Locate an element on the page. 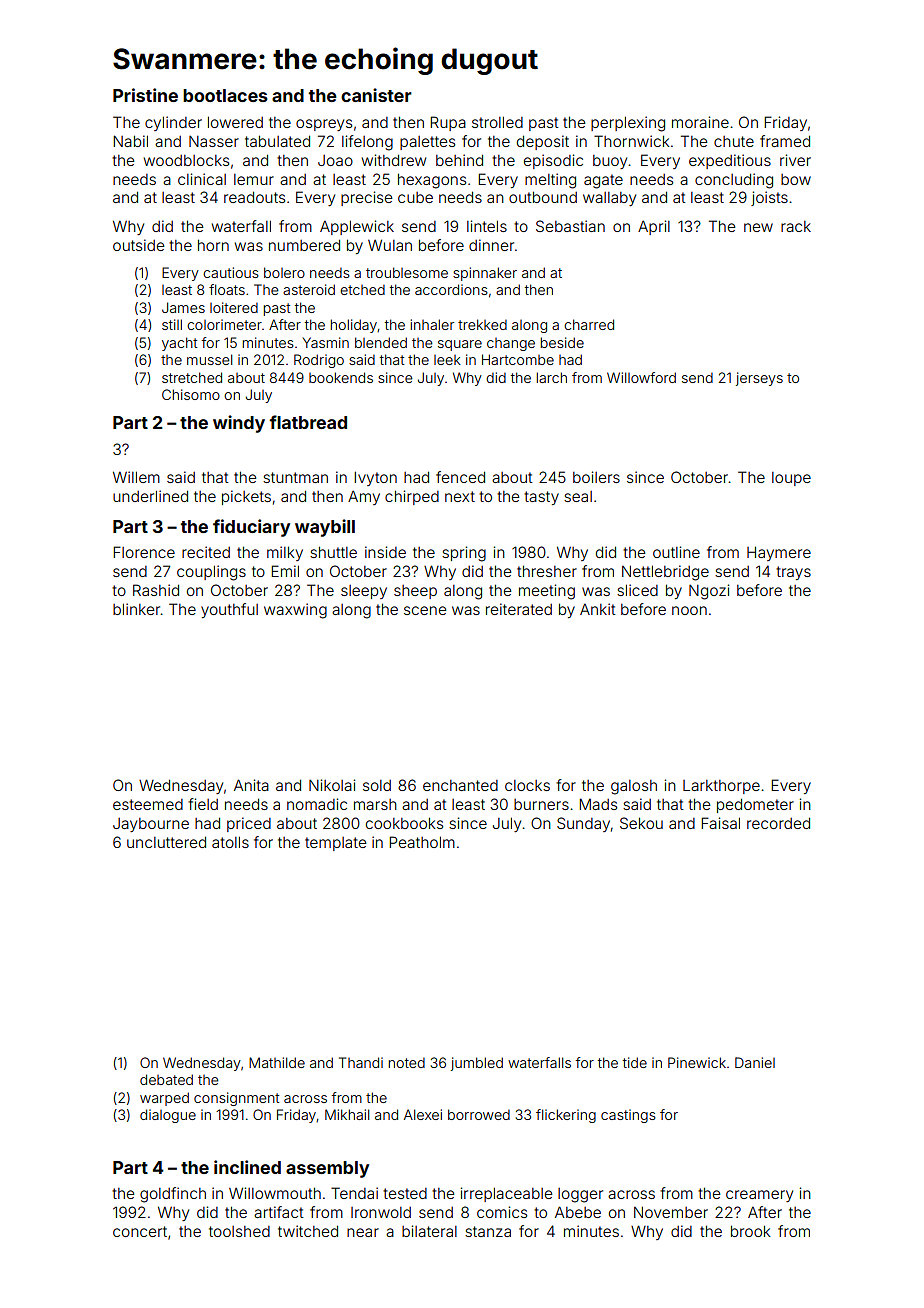  troublesome is located at coordinates (407, 272).
